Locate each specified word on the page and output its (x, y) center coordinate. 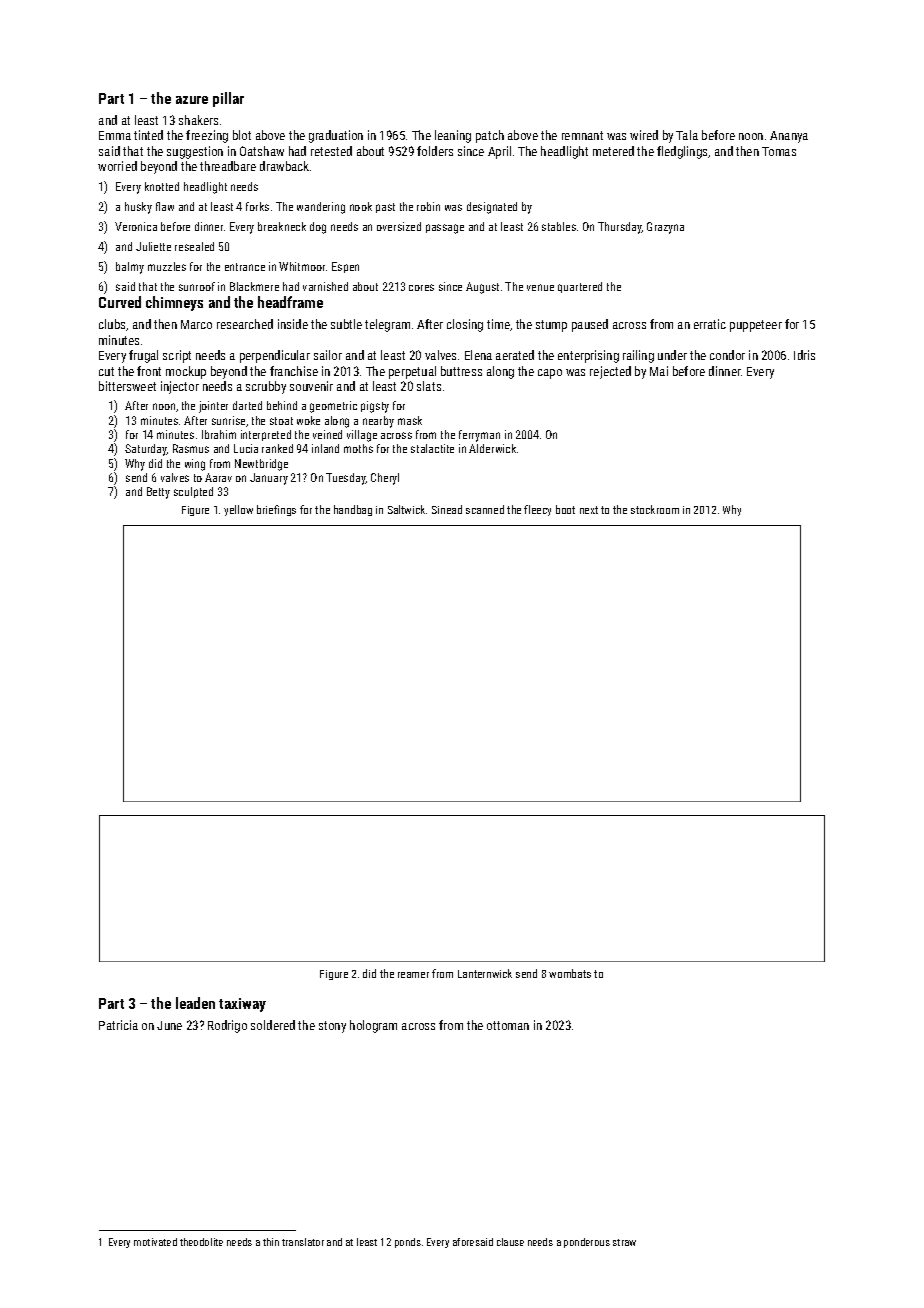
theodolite (201, 1242)
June (169, 1025)
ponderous (587, 1243)
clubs (113, 325)
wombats (570, 973)
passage (445, 229)
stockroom (655, 509)
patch (490, 136)
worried (117, 166)
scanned (485, 509)
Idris (804, 355)
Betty (158, 493)
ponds (408, 1243)
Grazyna (665, 228)
